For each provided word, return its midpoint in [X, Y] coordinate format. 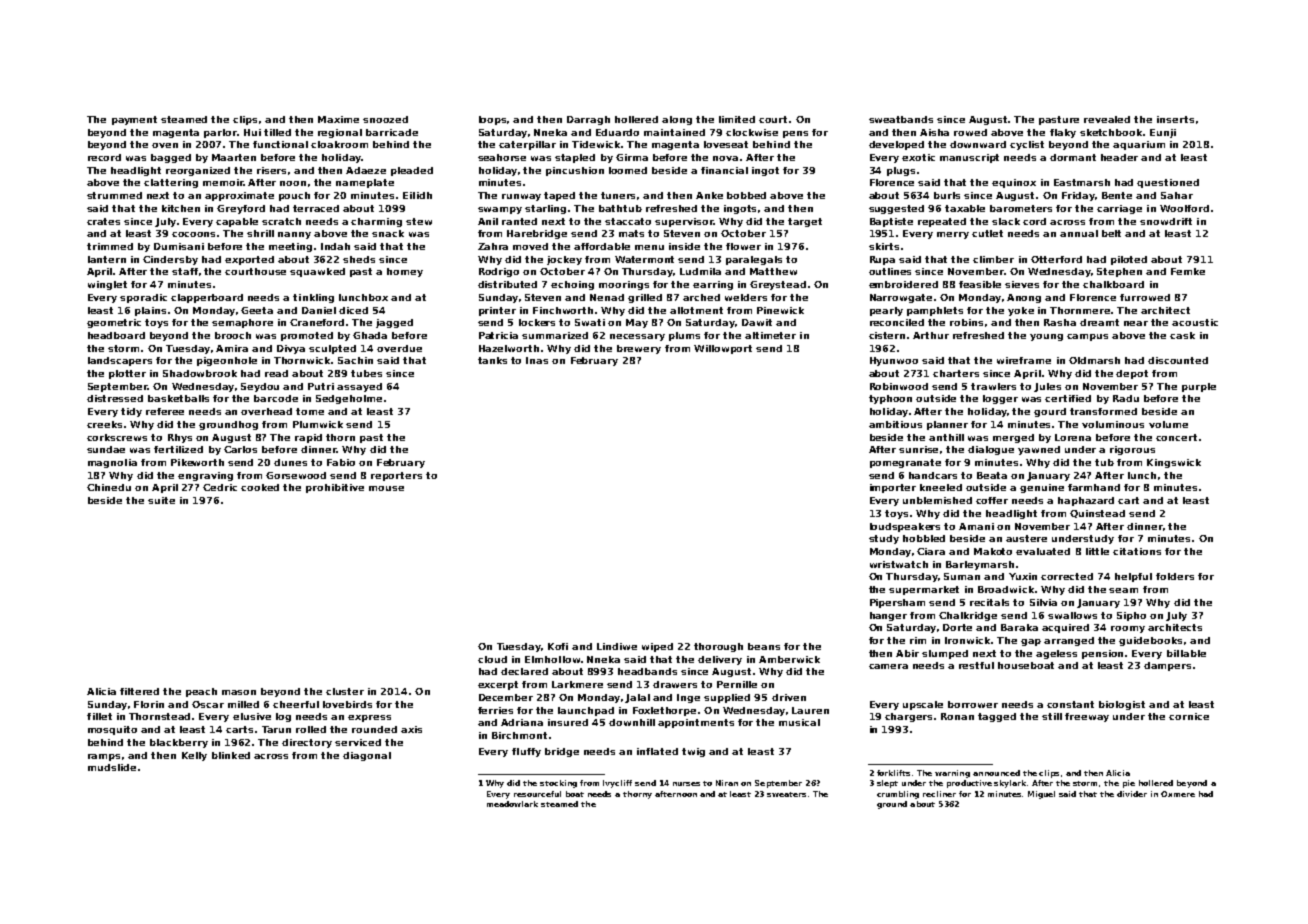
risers [271, 170]
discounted [1178, 360]
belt [1111, 233]
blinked [231, 755]
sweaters [786, 794]
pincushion [575, 171]
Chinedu [109, 487]
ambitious [895, 424]
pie [1129, 784]
